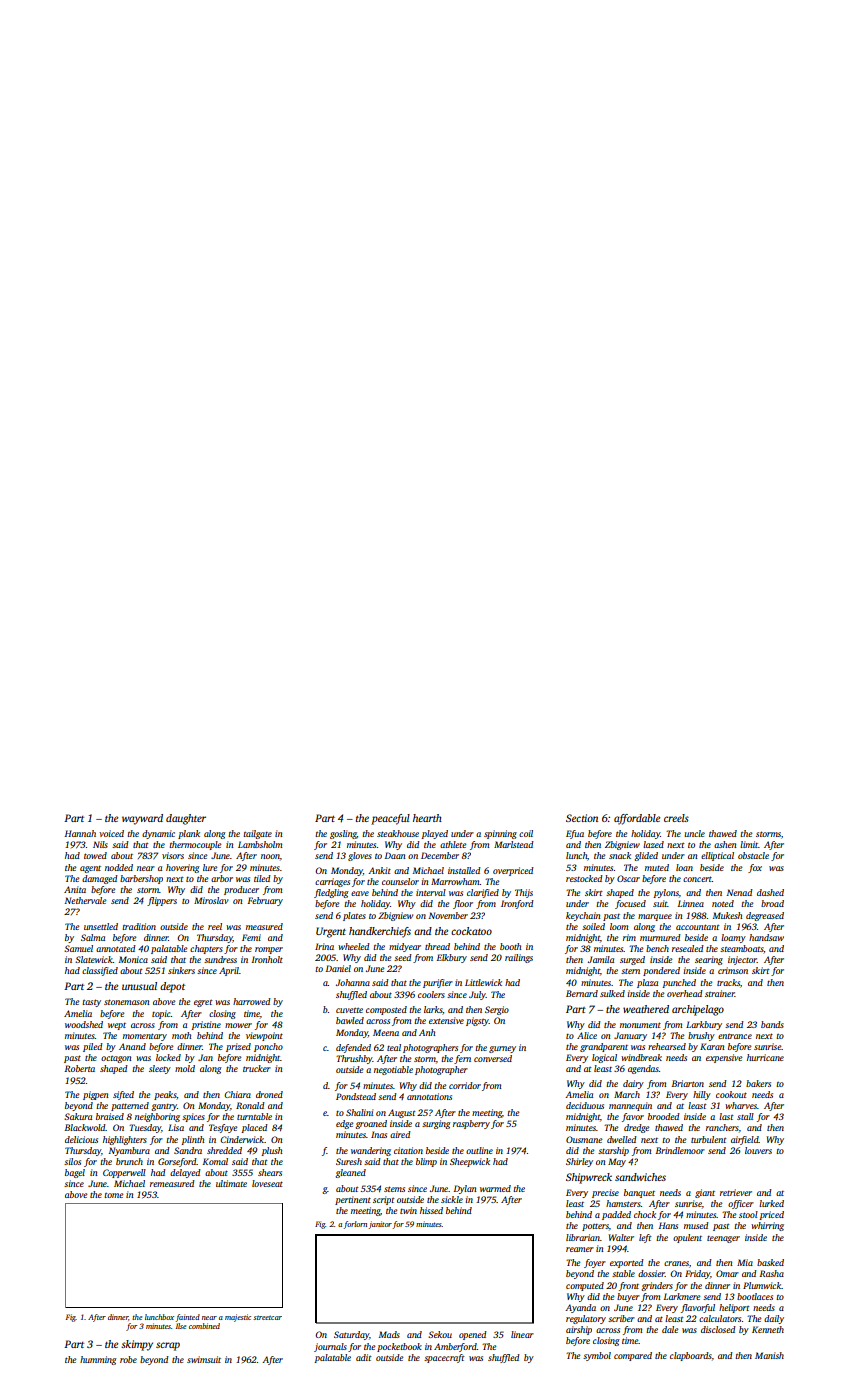  I want to click on August, so click(402, 1113).
